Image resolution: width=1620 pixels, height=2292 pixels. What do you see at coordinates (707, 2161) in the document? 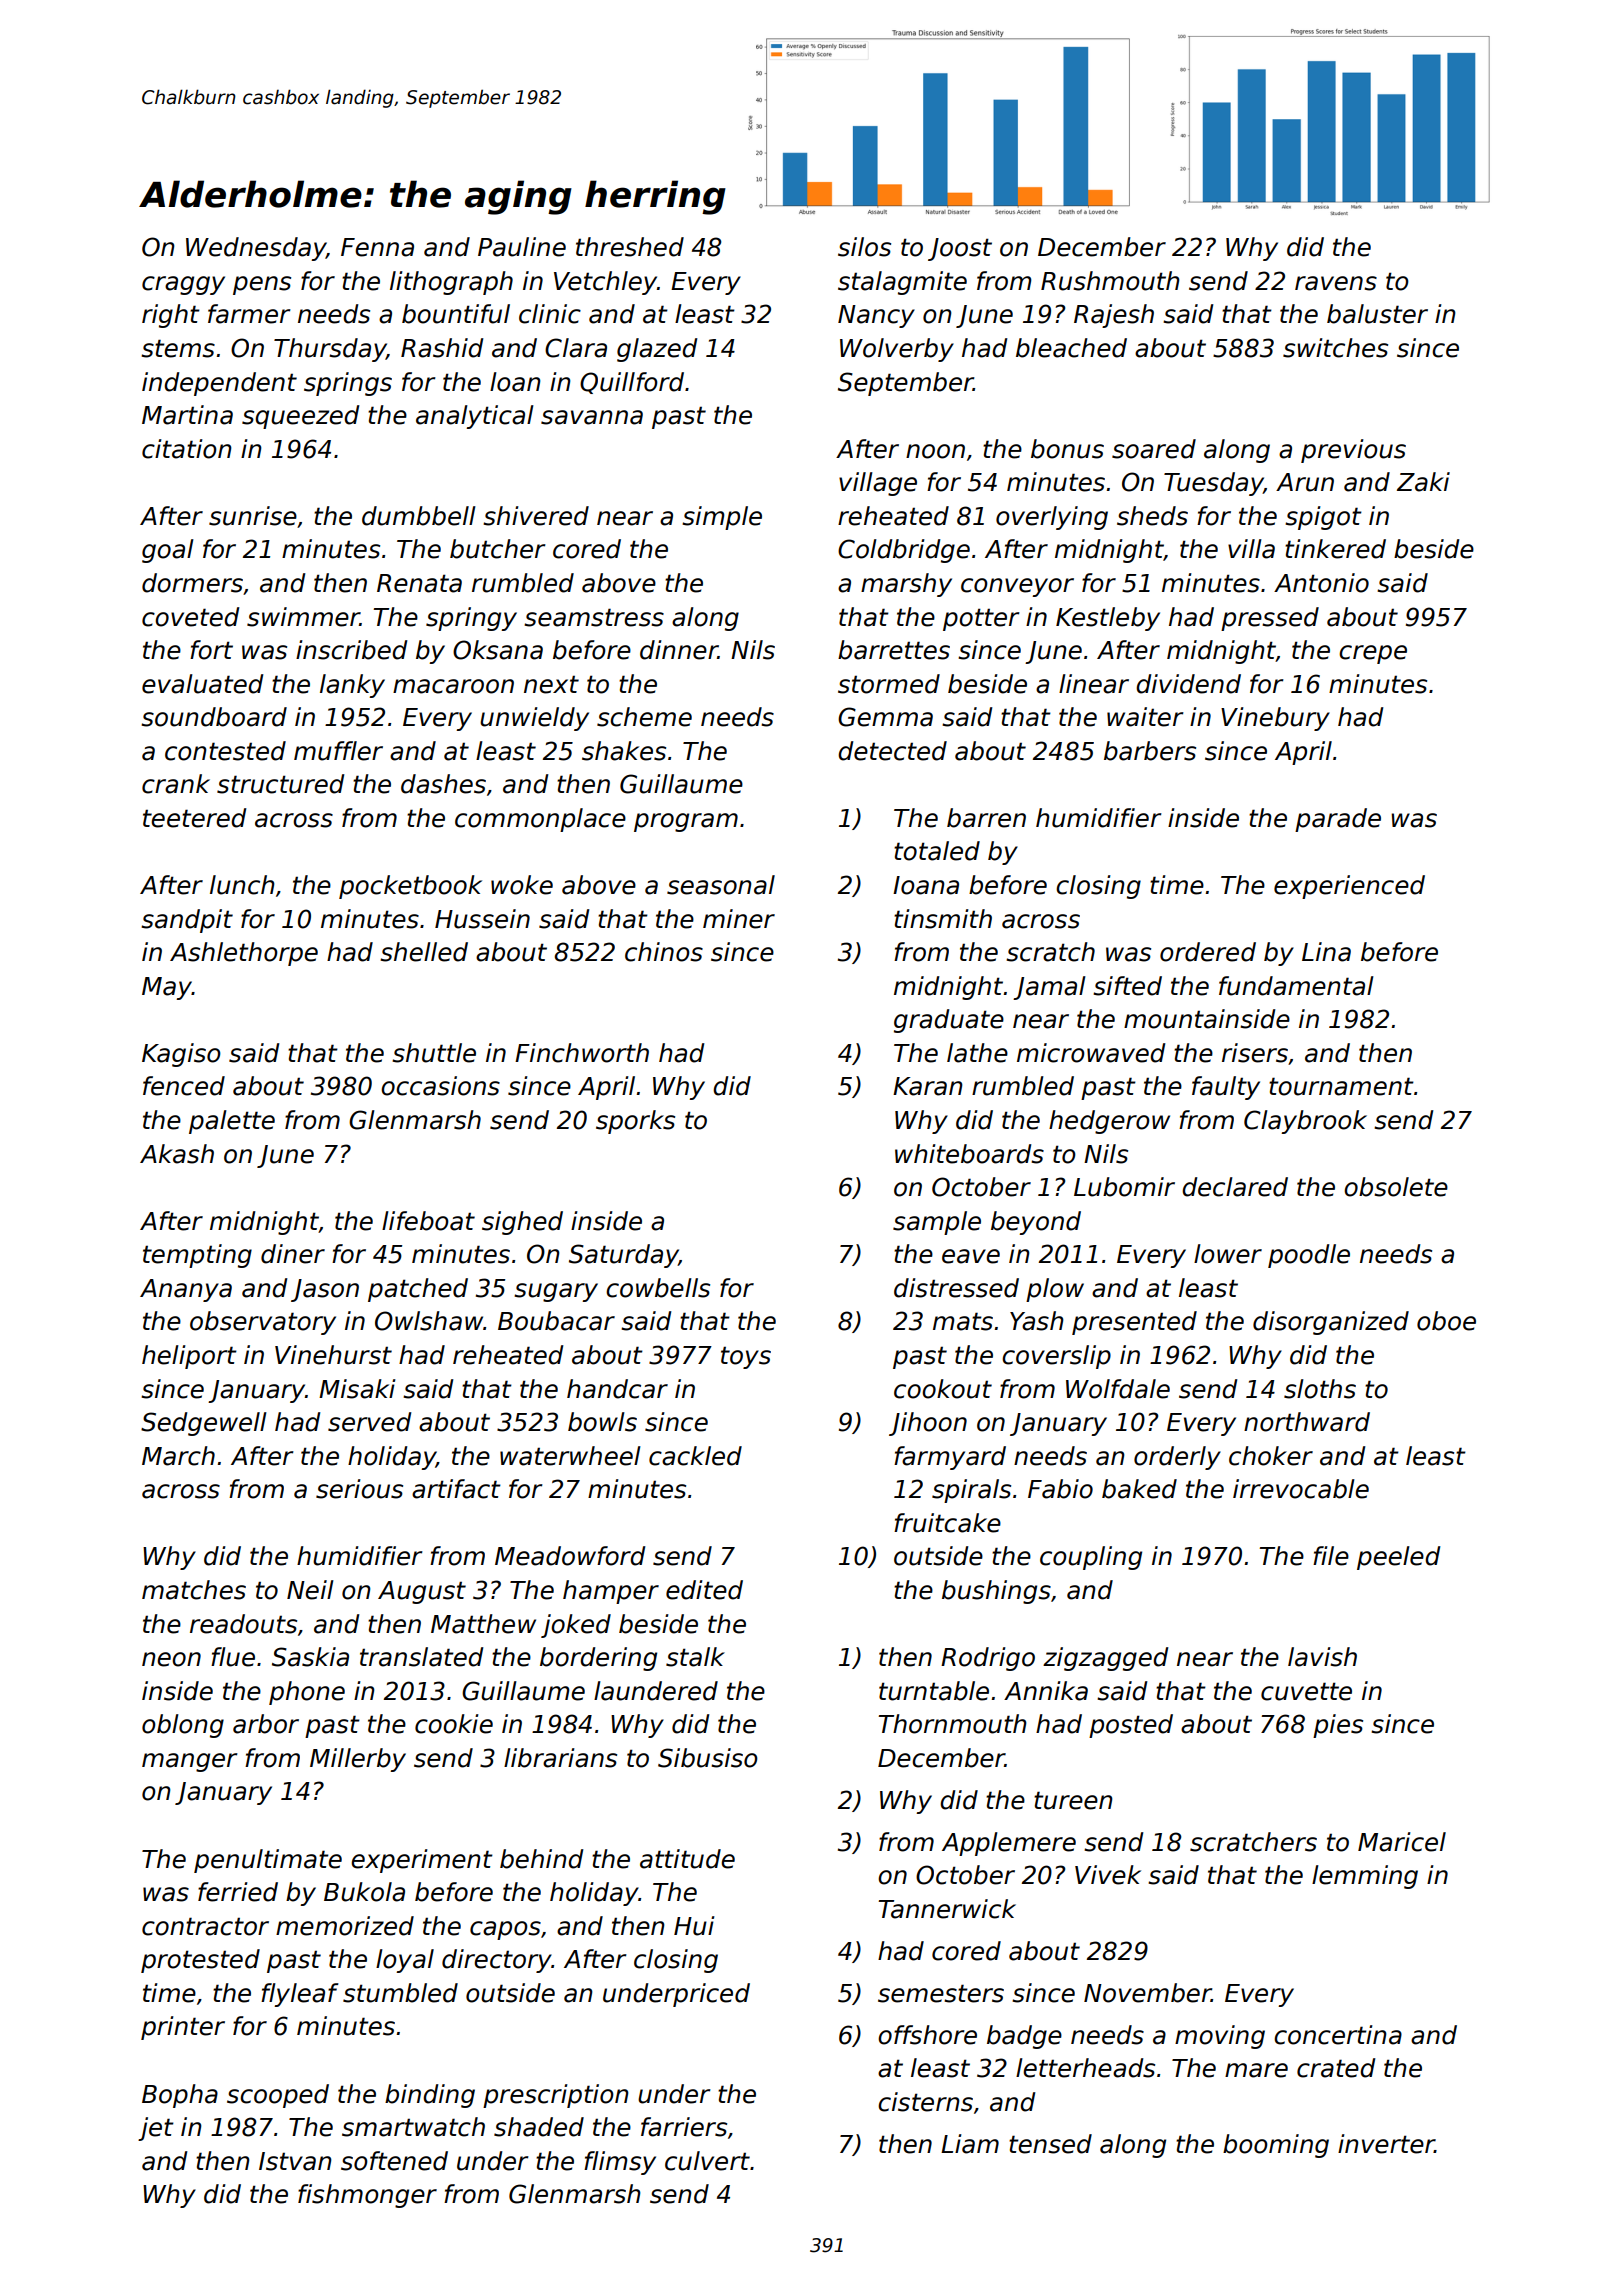
I see `culvert` at bounding box center [707, 2161].
